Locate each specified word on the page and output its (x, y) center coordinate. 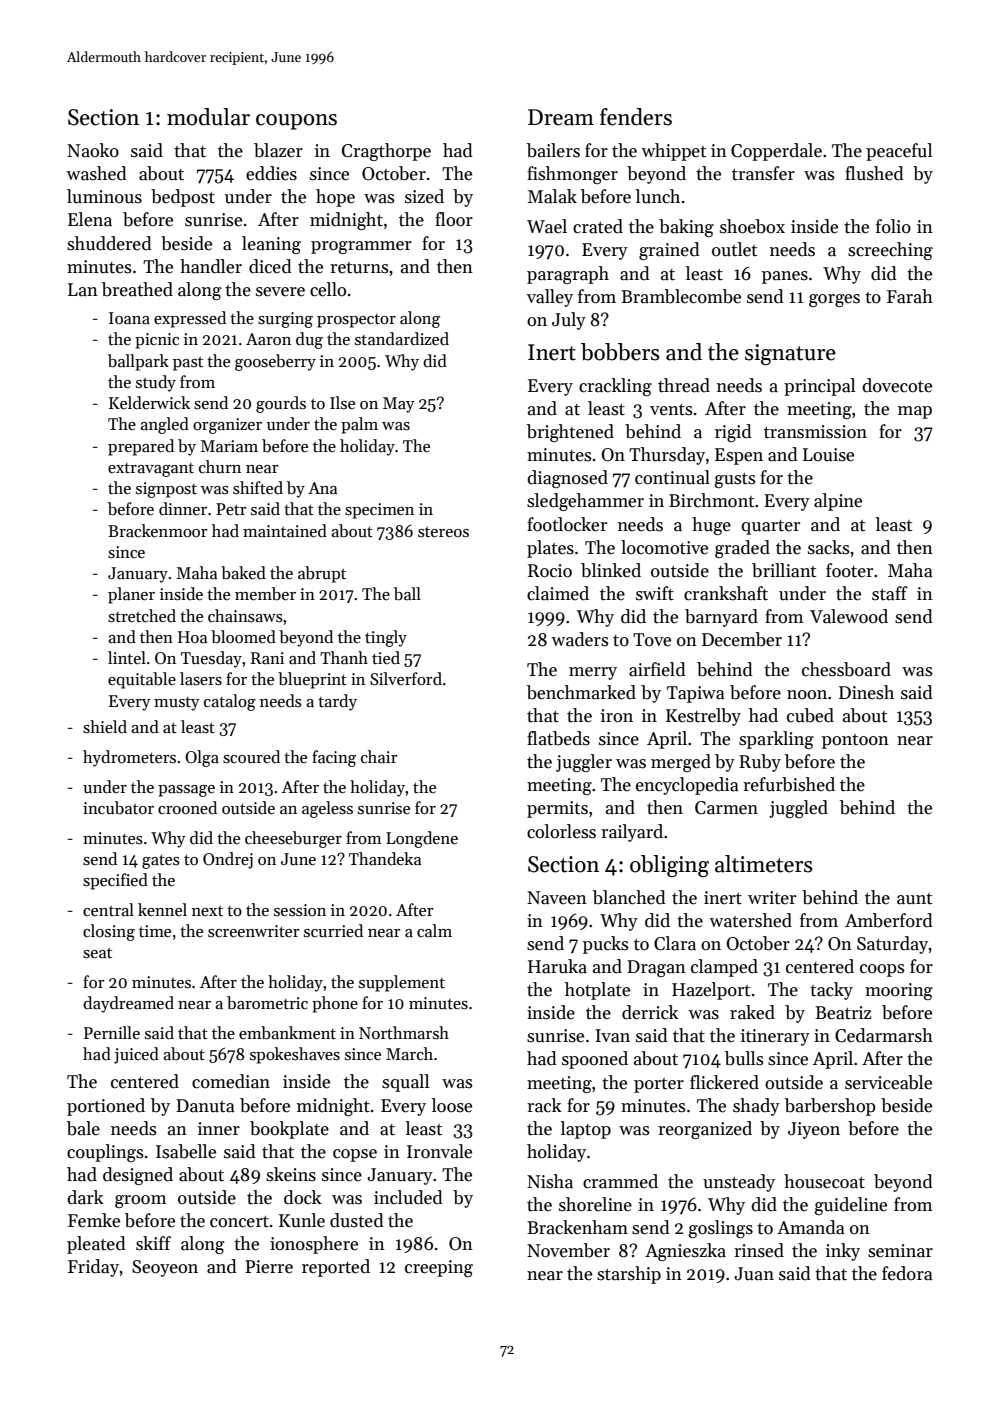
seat (97, 953)
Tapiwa (696, 694)
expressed (190, 319)
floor (454, 219)
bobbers (620, 352)
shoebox (752, 226)
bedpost (183, 198)
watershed (750, 920)
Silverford (406, 679)
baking (686, 228)
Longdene (422, 839)
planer (131, 595)
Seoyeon (165, 1268)
